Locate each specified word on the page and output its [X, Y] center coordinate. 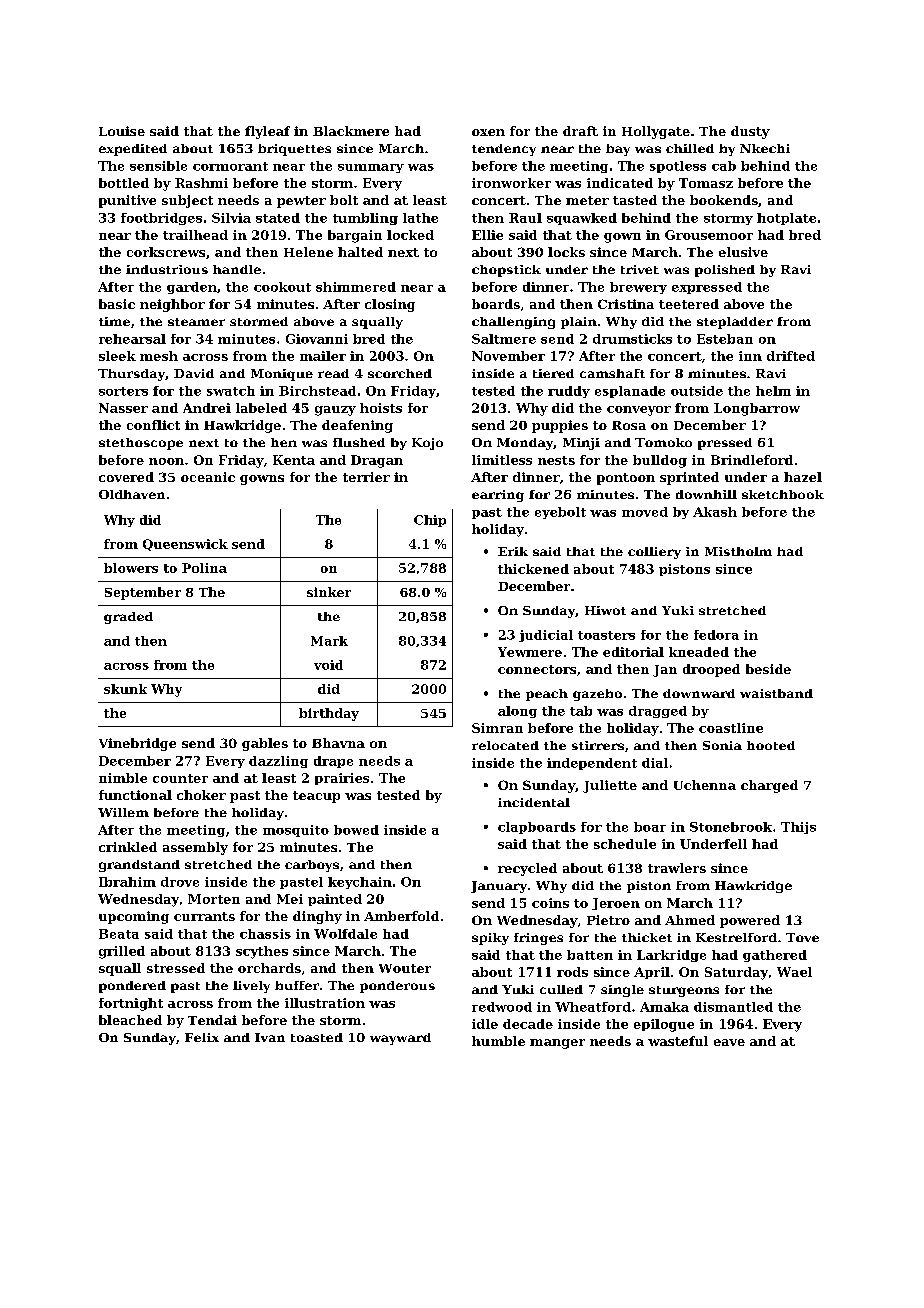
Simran [497, 728]
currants [204, 916]
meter [587, 200]
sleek [117, 356]
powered [750, 921]
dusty [750, 132]
